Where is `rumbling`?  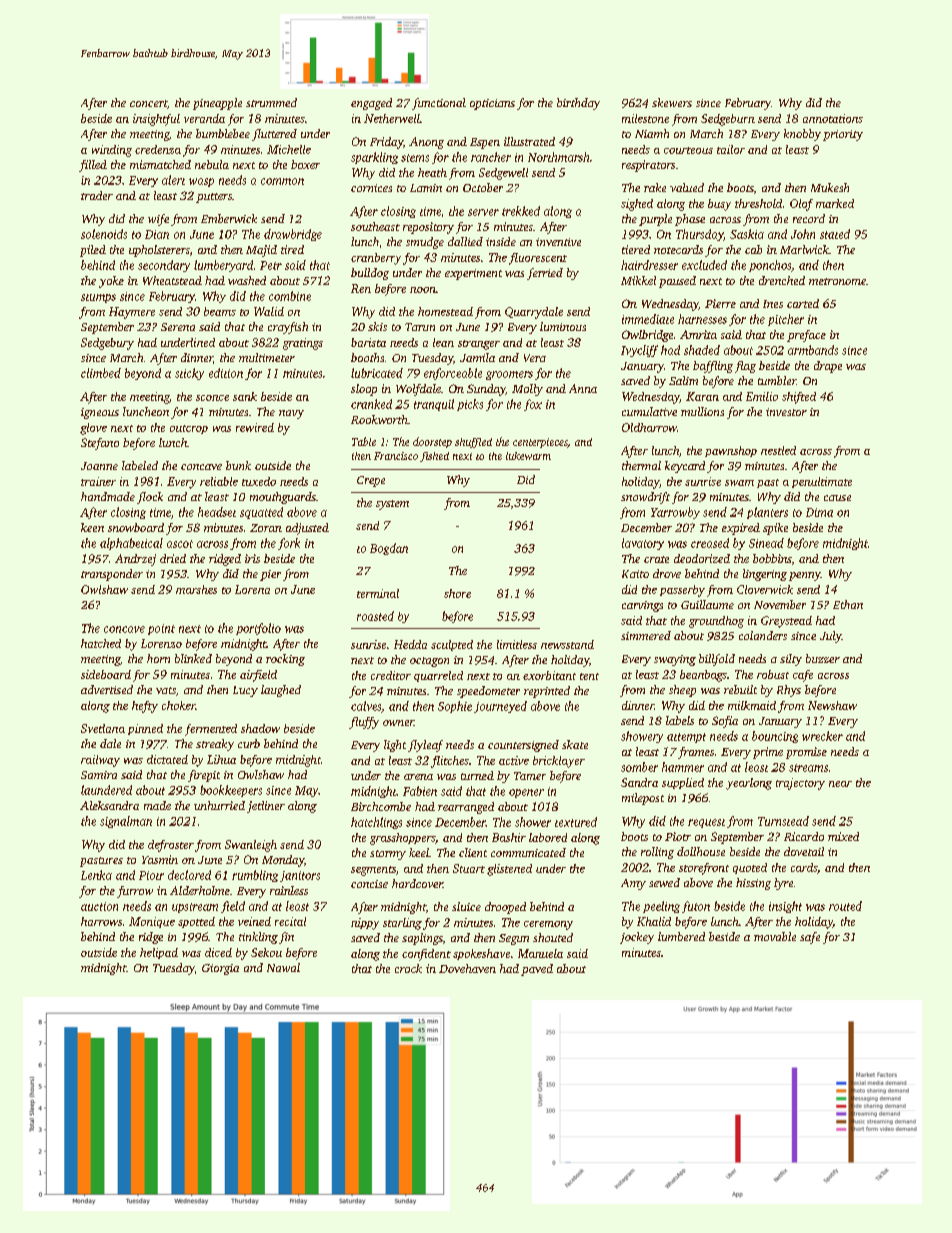
rumbling is located at coordinates (255, 876).
